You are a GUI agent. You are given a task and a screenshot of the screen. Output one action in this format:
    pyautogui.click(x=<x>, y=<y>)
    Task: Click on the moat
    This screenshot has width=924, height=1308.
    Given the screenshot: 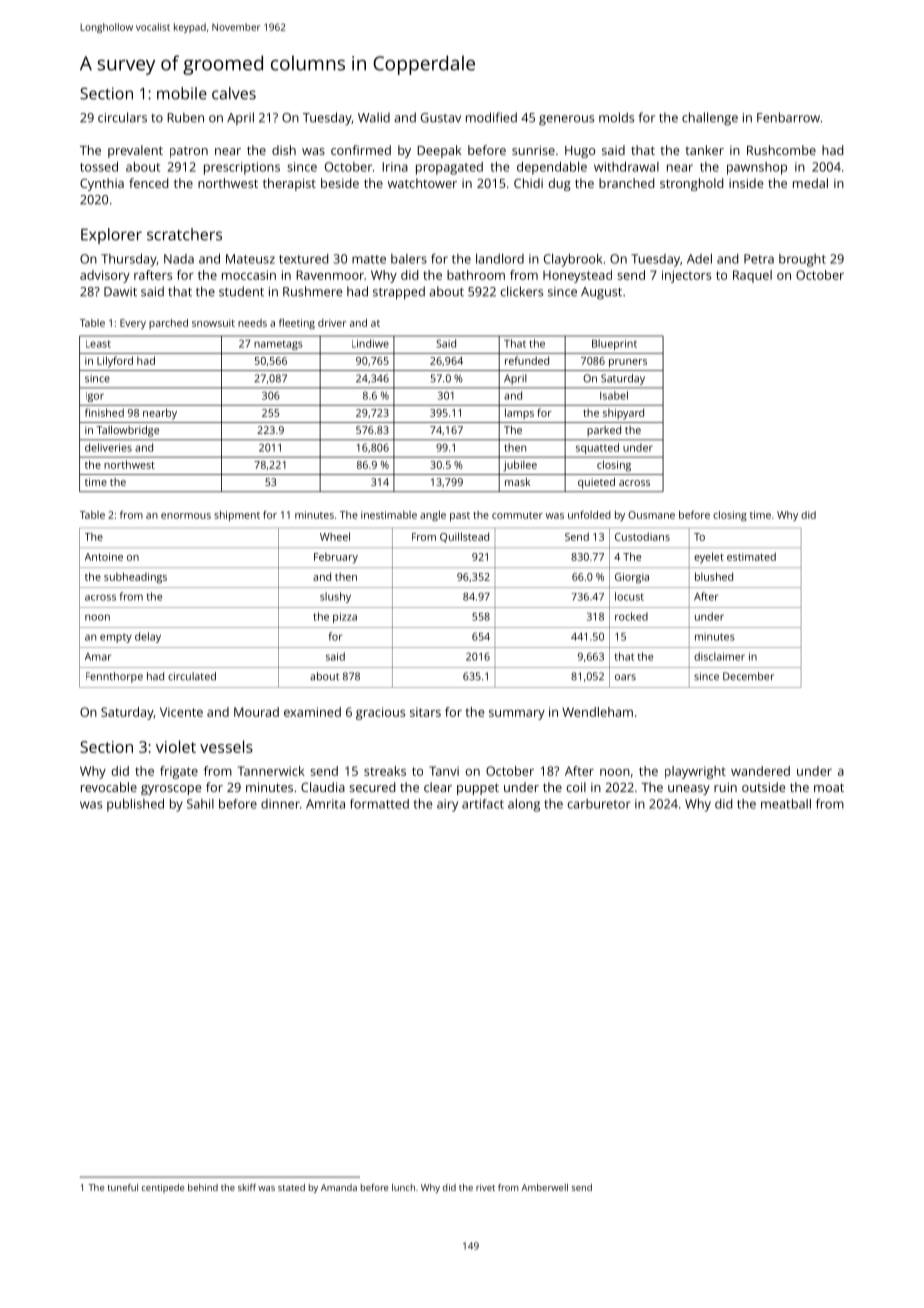 What is the action you would take?
    pyautogui.click(x=829, y=787)
